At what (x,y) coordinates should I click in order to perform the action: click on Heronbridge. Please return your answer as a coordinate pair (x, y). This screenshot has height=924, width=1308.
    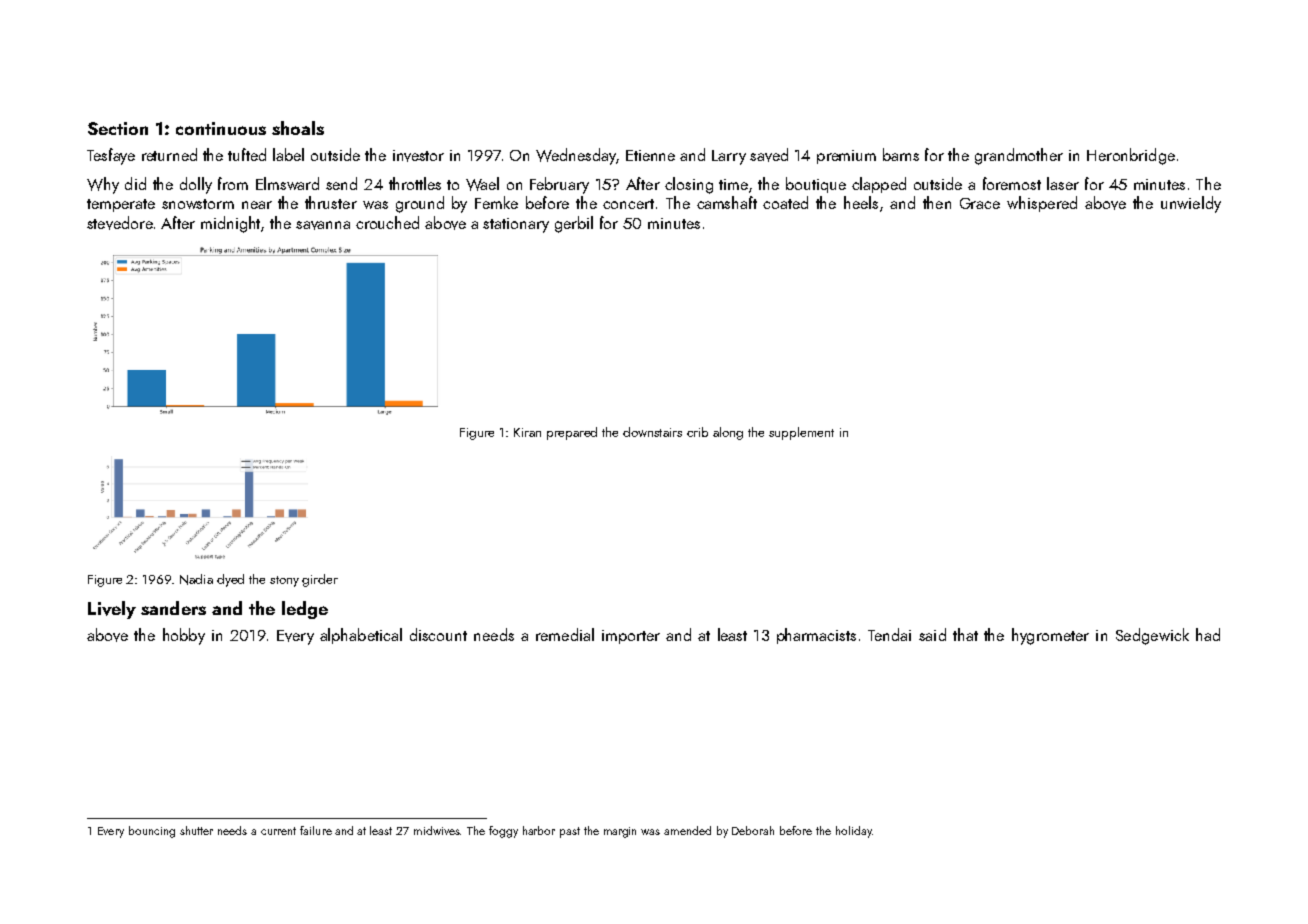
    Looking at the image, I should click on (1131, 156).
